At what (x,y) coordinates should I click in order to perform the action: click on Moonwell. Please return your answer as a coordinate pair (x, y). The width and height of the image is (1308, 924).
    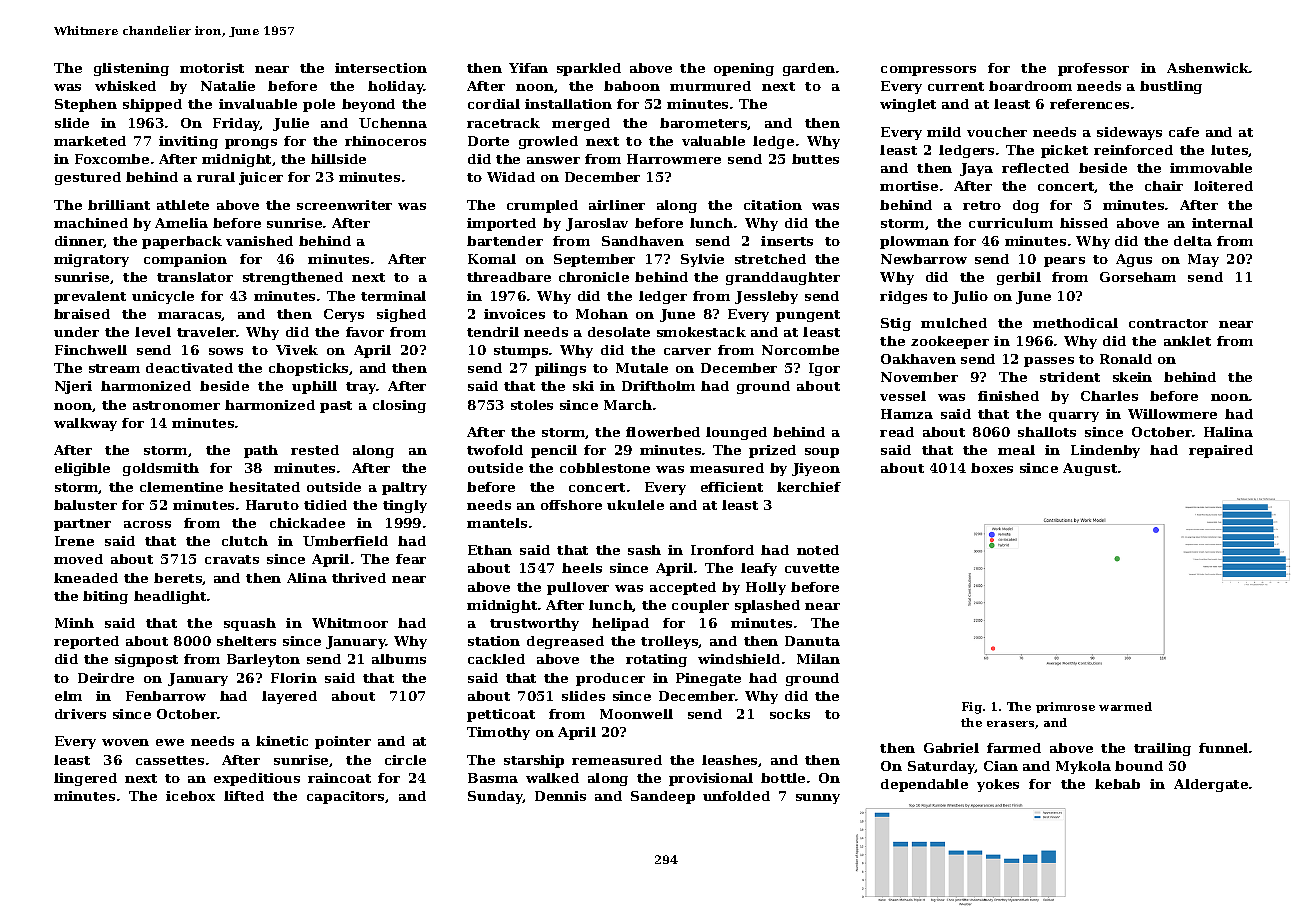
    Looking at the image, I should click on (636, 714).
